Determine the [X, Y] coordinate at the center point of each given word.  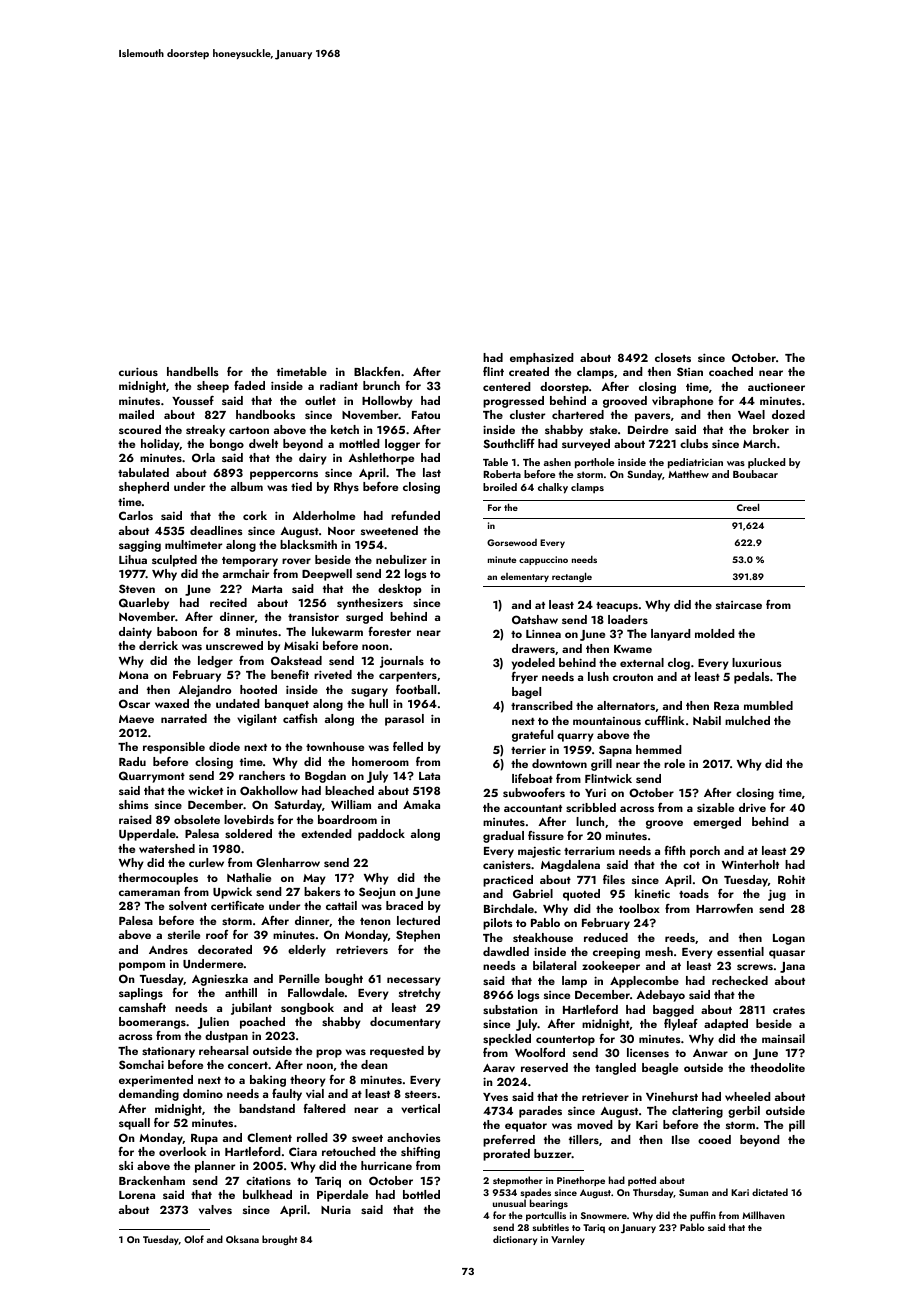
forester [389, 631]
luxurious [757, 662]
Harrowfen [724, 908]
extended [326, 833]
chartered [578, 414]
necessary [414, 981]
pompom [142, 966]
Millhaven [763, 1215]
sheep [213, 387]
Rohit [791, 879]
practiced [508, 881]
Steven [137, 588]
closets [673, 357]
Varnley [568, 1240]
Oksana [242, 1239]
